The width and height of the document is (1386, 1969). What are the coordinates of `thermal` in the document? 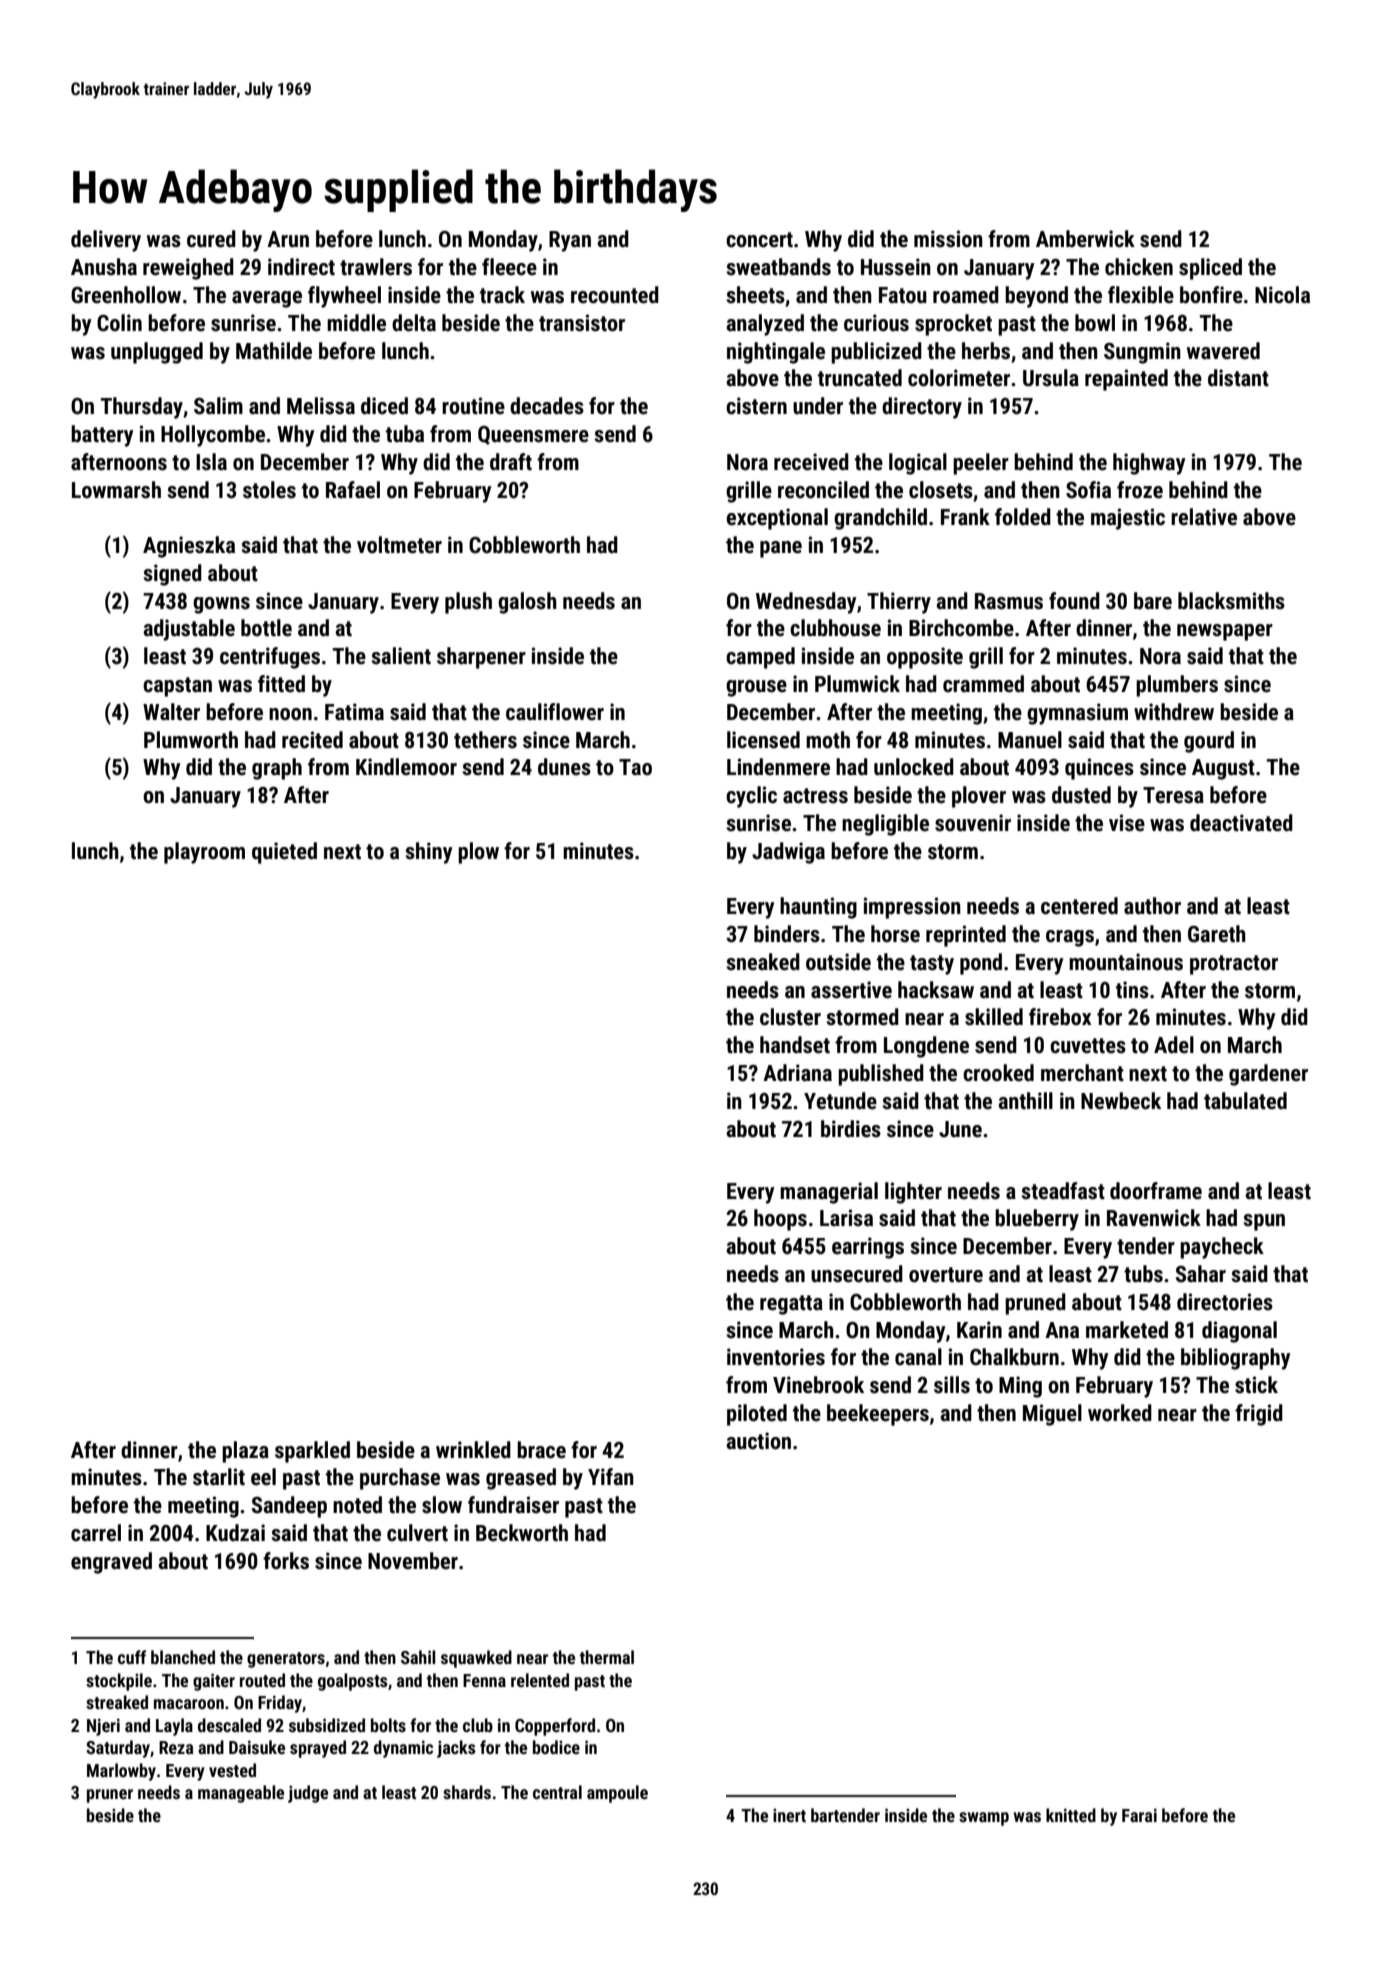 It's located at (607, 1657).
